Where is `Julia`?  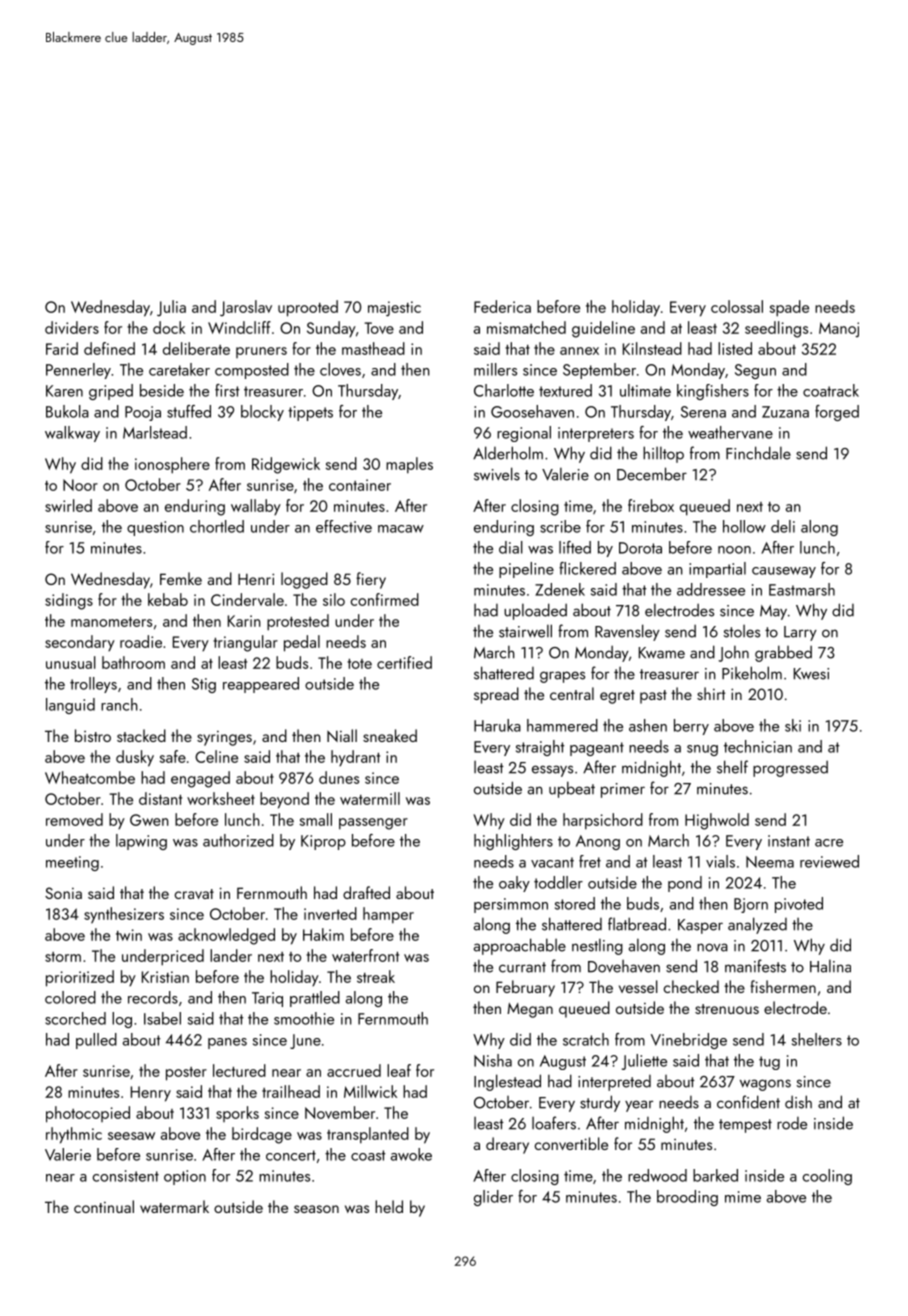
Julia is located at coordinates (171, 308).
